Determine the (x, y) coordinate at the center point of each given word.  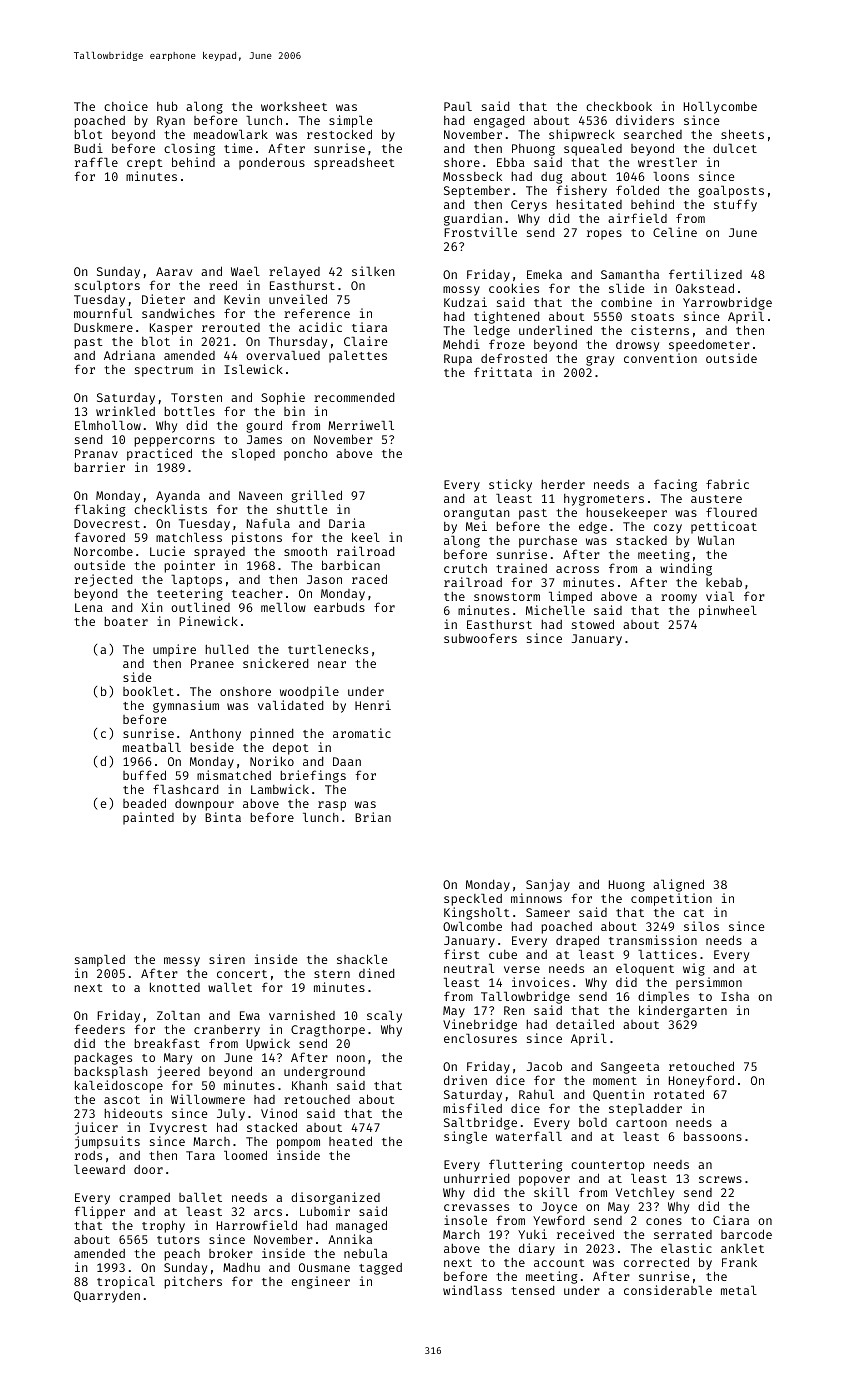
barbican (351, 565)
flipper (100, 1212)
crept (144, 164)
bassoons (713, 1136)
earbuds (339, 607)
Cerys (529, 206)
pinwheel (728, 611)
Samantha (630, 274)
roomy (679, 599)
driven (465, 1080)
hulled (227, 649)
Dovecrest (107, 523)
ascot (122, 1100)
